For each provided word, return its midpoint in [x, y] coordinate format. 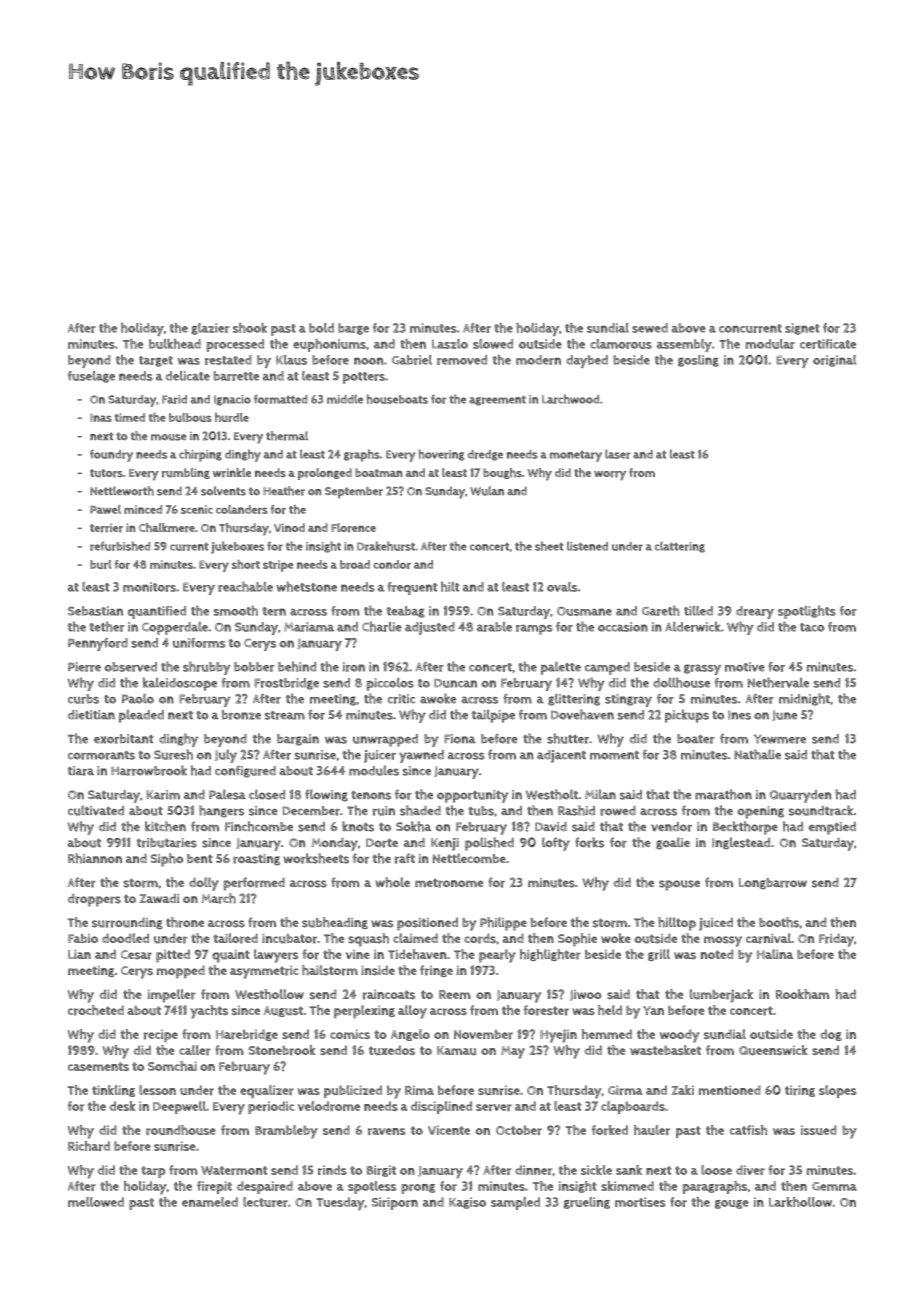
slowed [493, 344]
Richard [89, 1146]
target [156, 361]
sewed [650, 328]
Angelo [410, 1035]
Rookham [802, 994]
